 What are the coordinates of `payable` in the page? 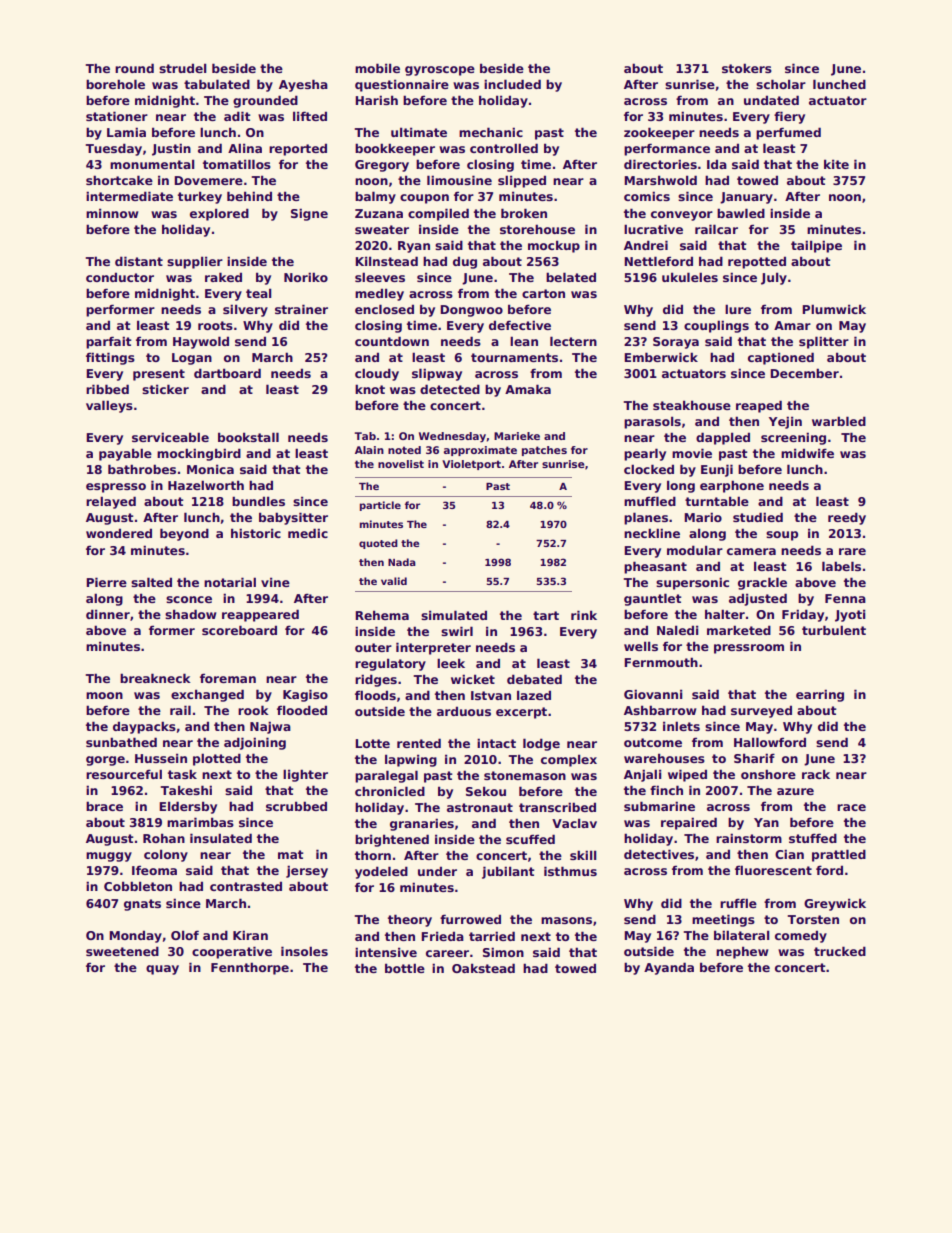 It's located at (125, 454).
